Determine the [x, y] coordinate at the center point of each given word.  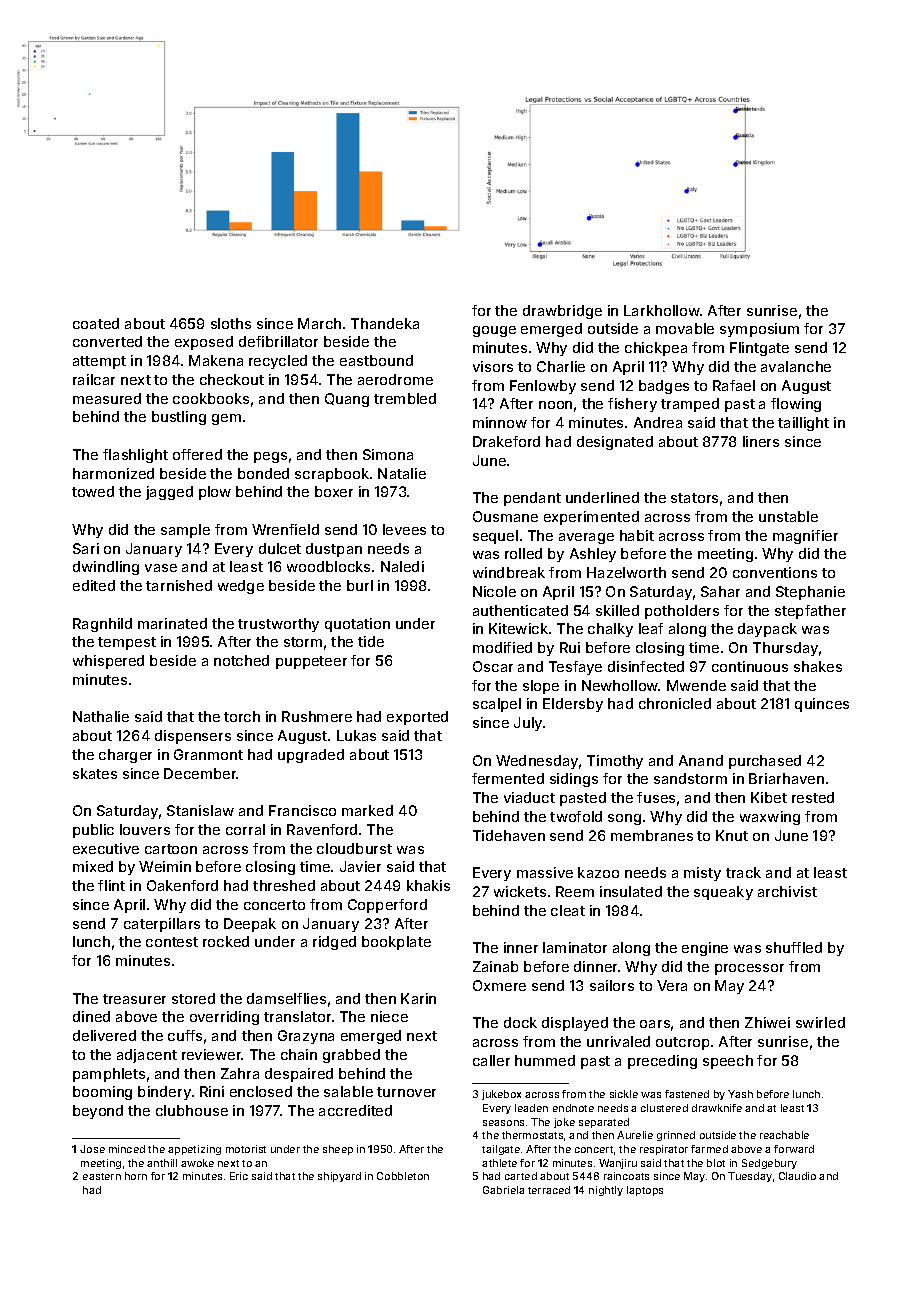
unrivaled [618, 1041]
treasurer [134, 999]
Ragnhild [102, 625]
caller [491, 1060]
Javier [360, 866]
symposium [759, 330]
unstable [788, 516]
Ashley [593, 555]
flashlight [135, 456]
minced [127, 1149]
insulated [631, 891]
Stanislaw [200, 810]
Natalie [402, 473]
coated [96, 323]
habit [637, 535]
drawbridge [562, 312]
